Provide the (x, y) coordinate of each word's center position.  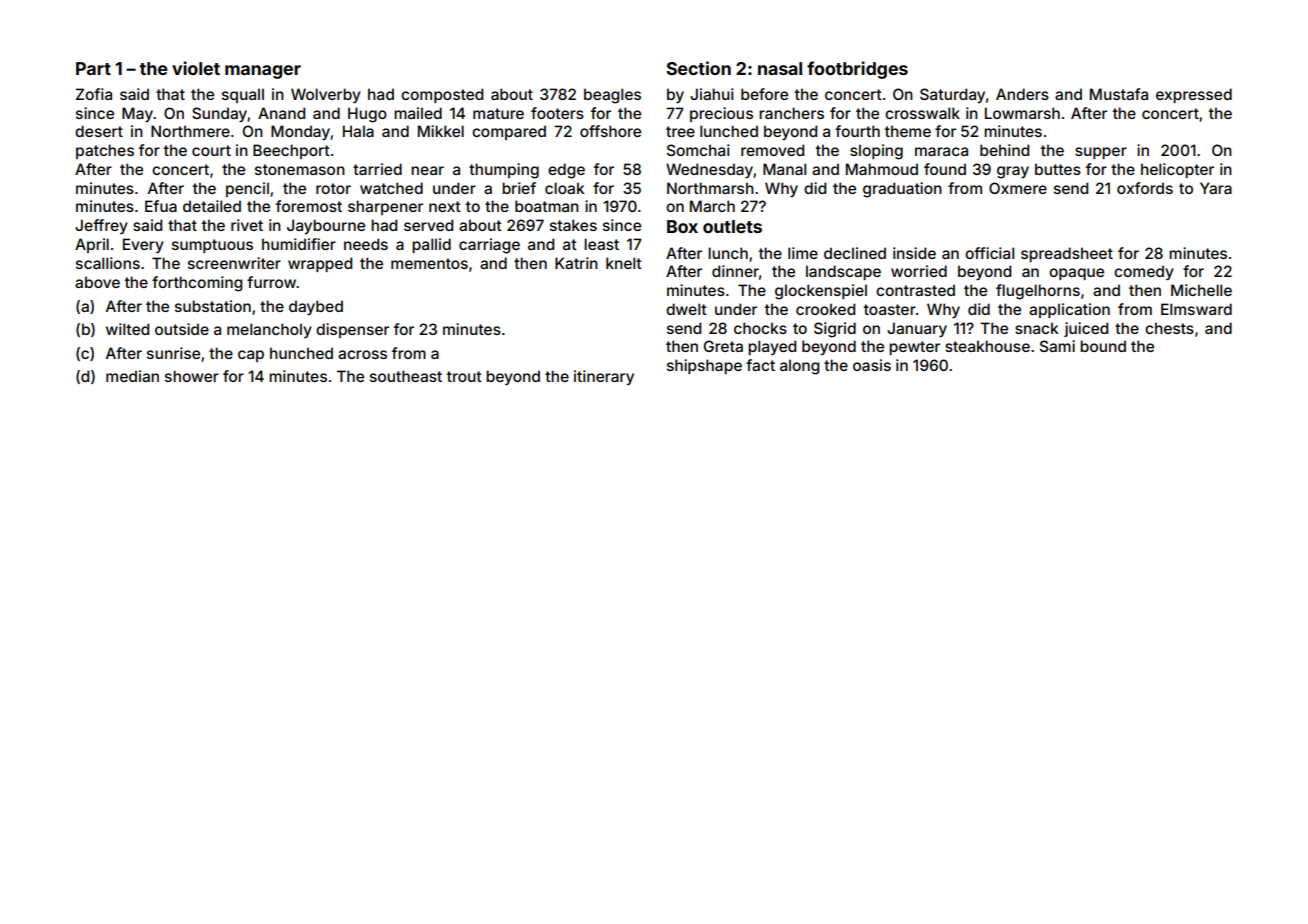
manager (263, 72)
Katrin (576, 263)
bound (1103, 346)
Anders (1022, 94)
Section (698, 68)
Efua (161, 206)
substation (213, 306)
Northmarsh (710, 188)
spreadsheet (1067, 254)
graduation (902, 190)
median (132, 376)
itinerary (604, 377)
